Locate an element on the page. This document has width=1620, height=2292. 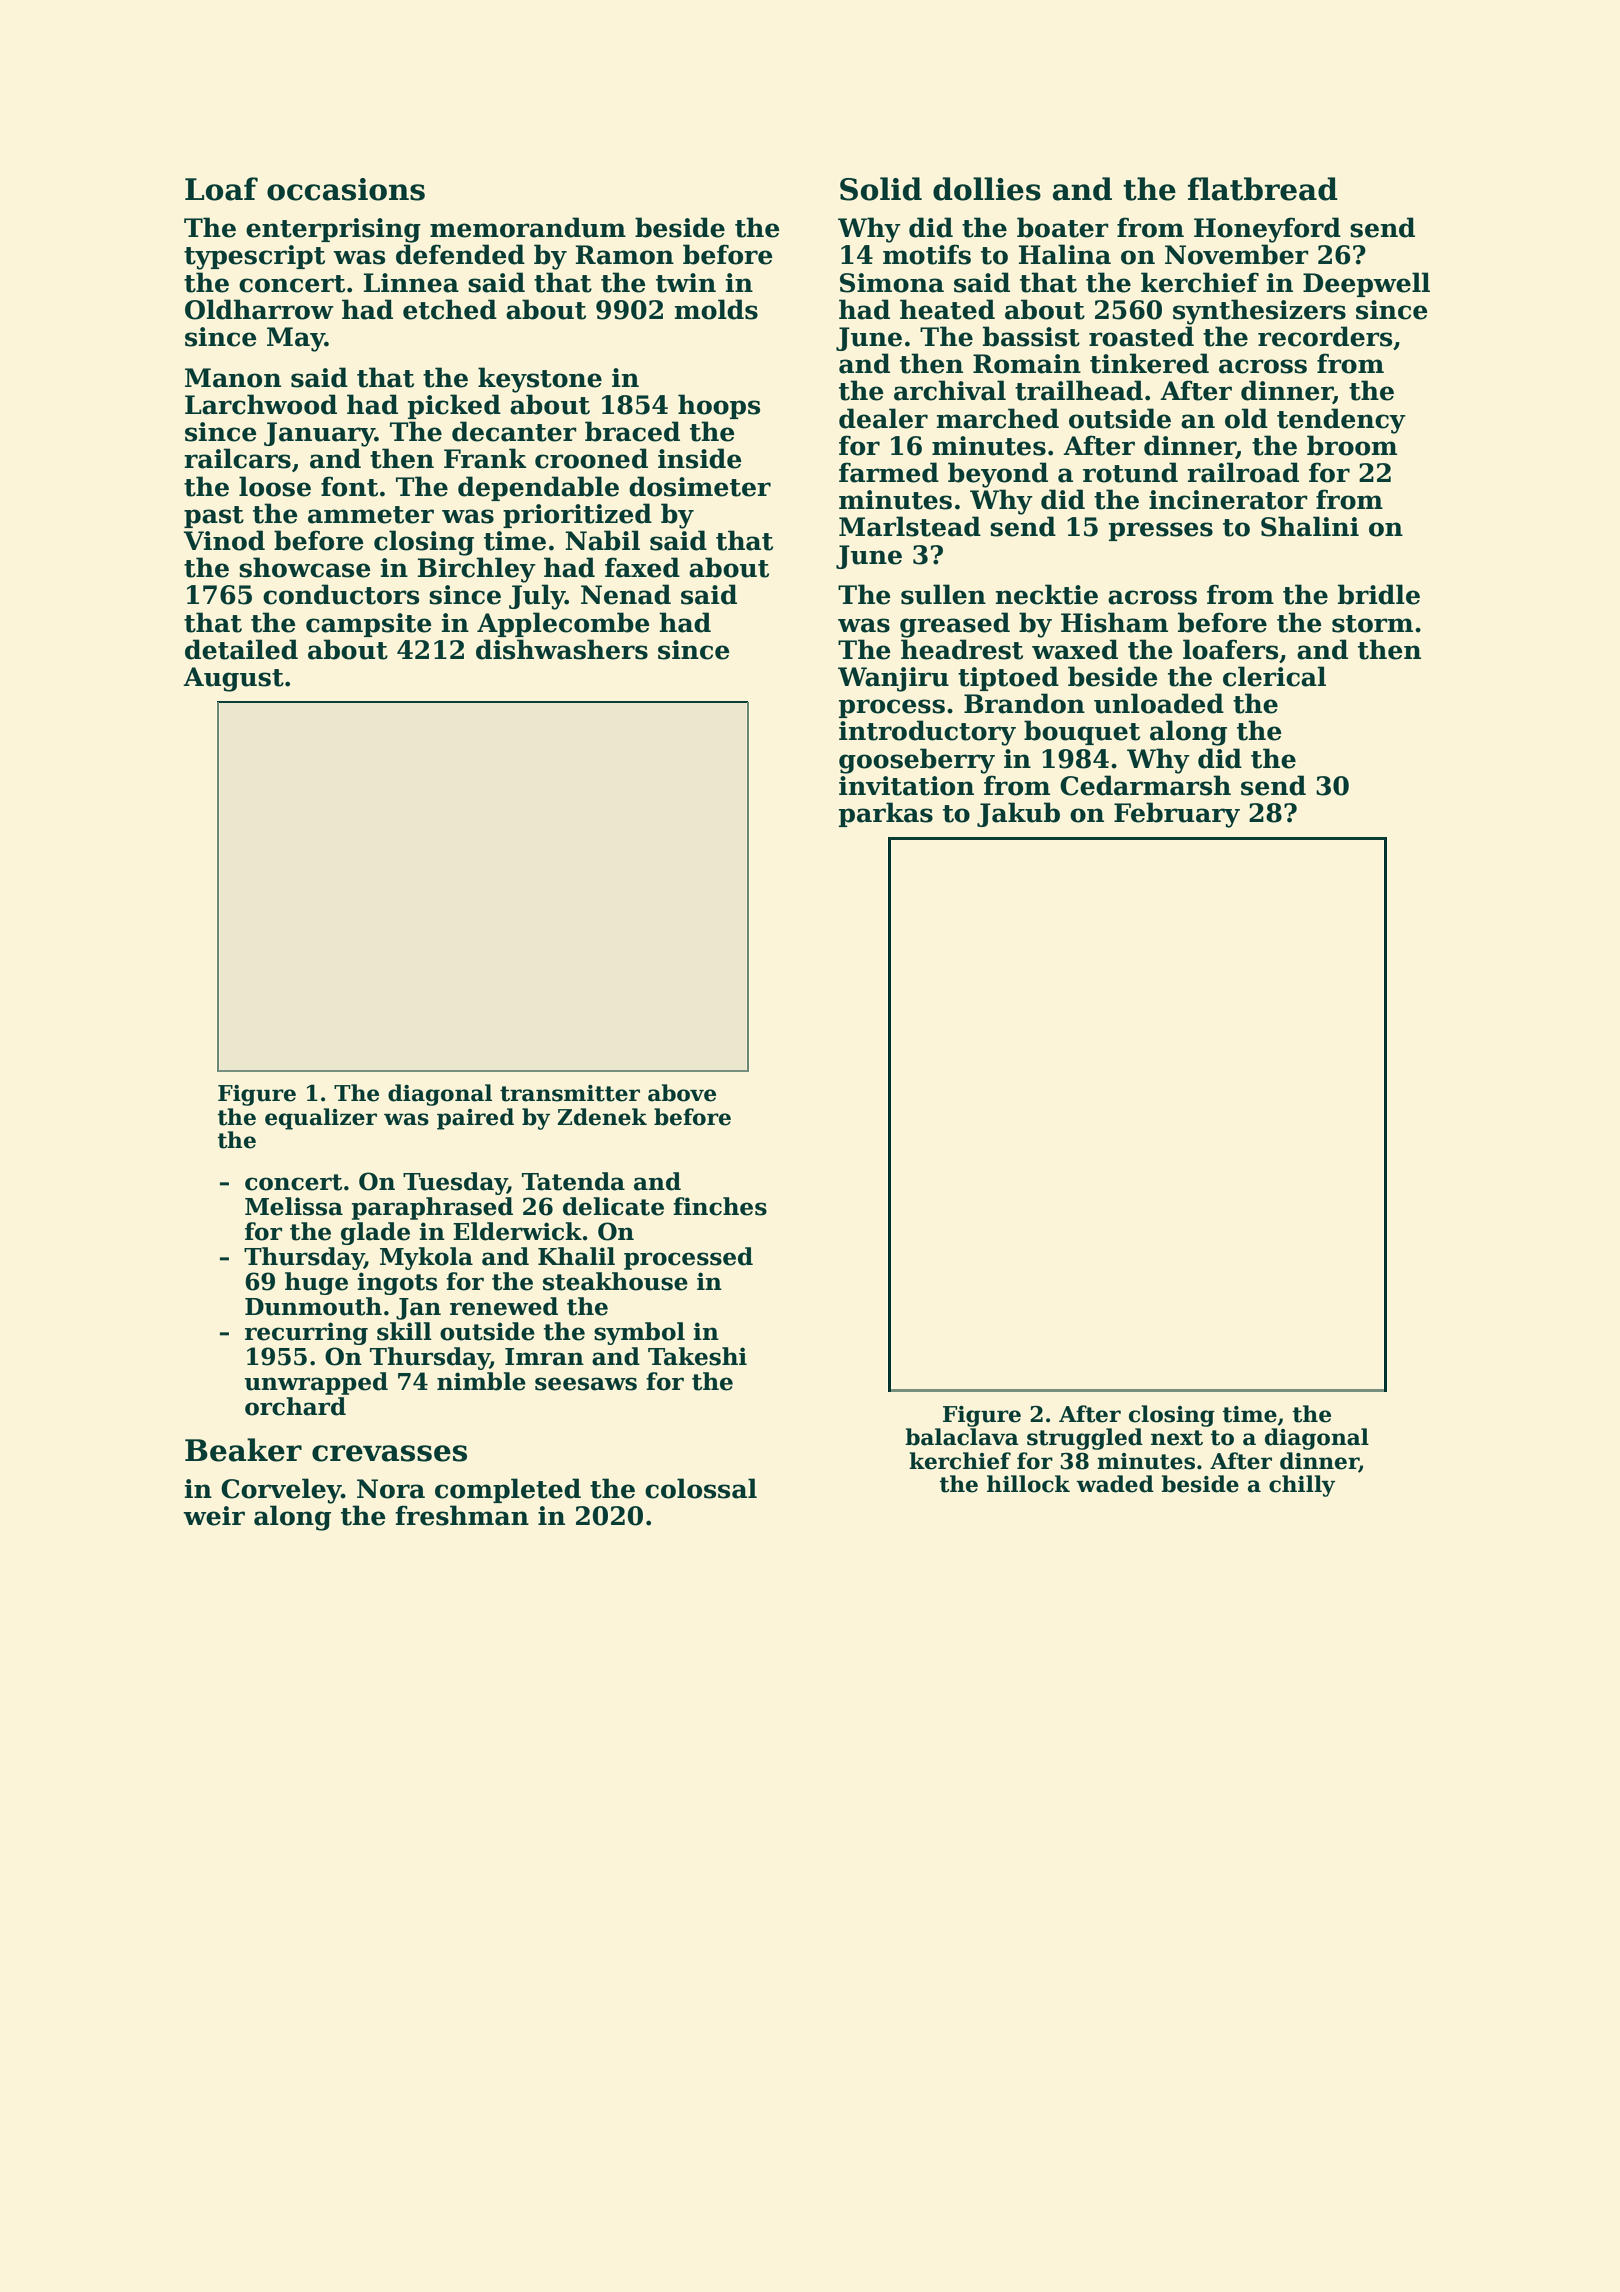
detailed is located at coordinates (241, 649).
